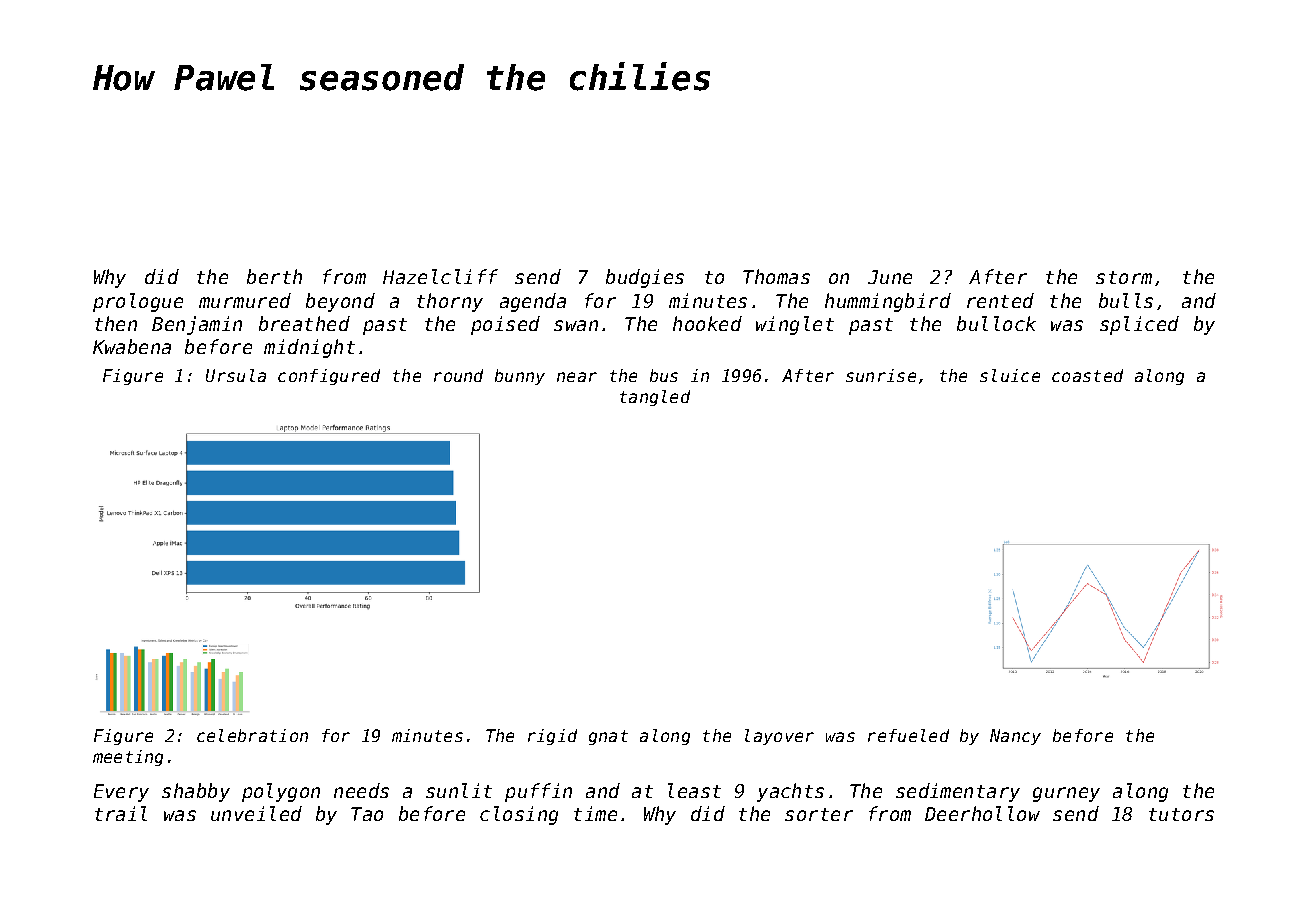 The height and width of the document is (924, 1308). I want to click on celebration, so click(252, 735).
